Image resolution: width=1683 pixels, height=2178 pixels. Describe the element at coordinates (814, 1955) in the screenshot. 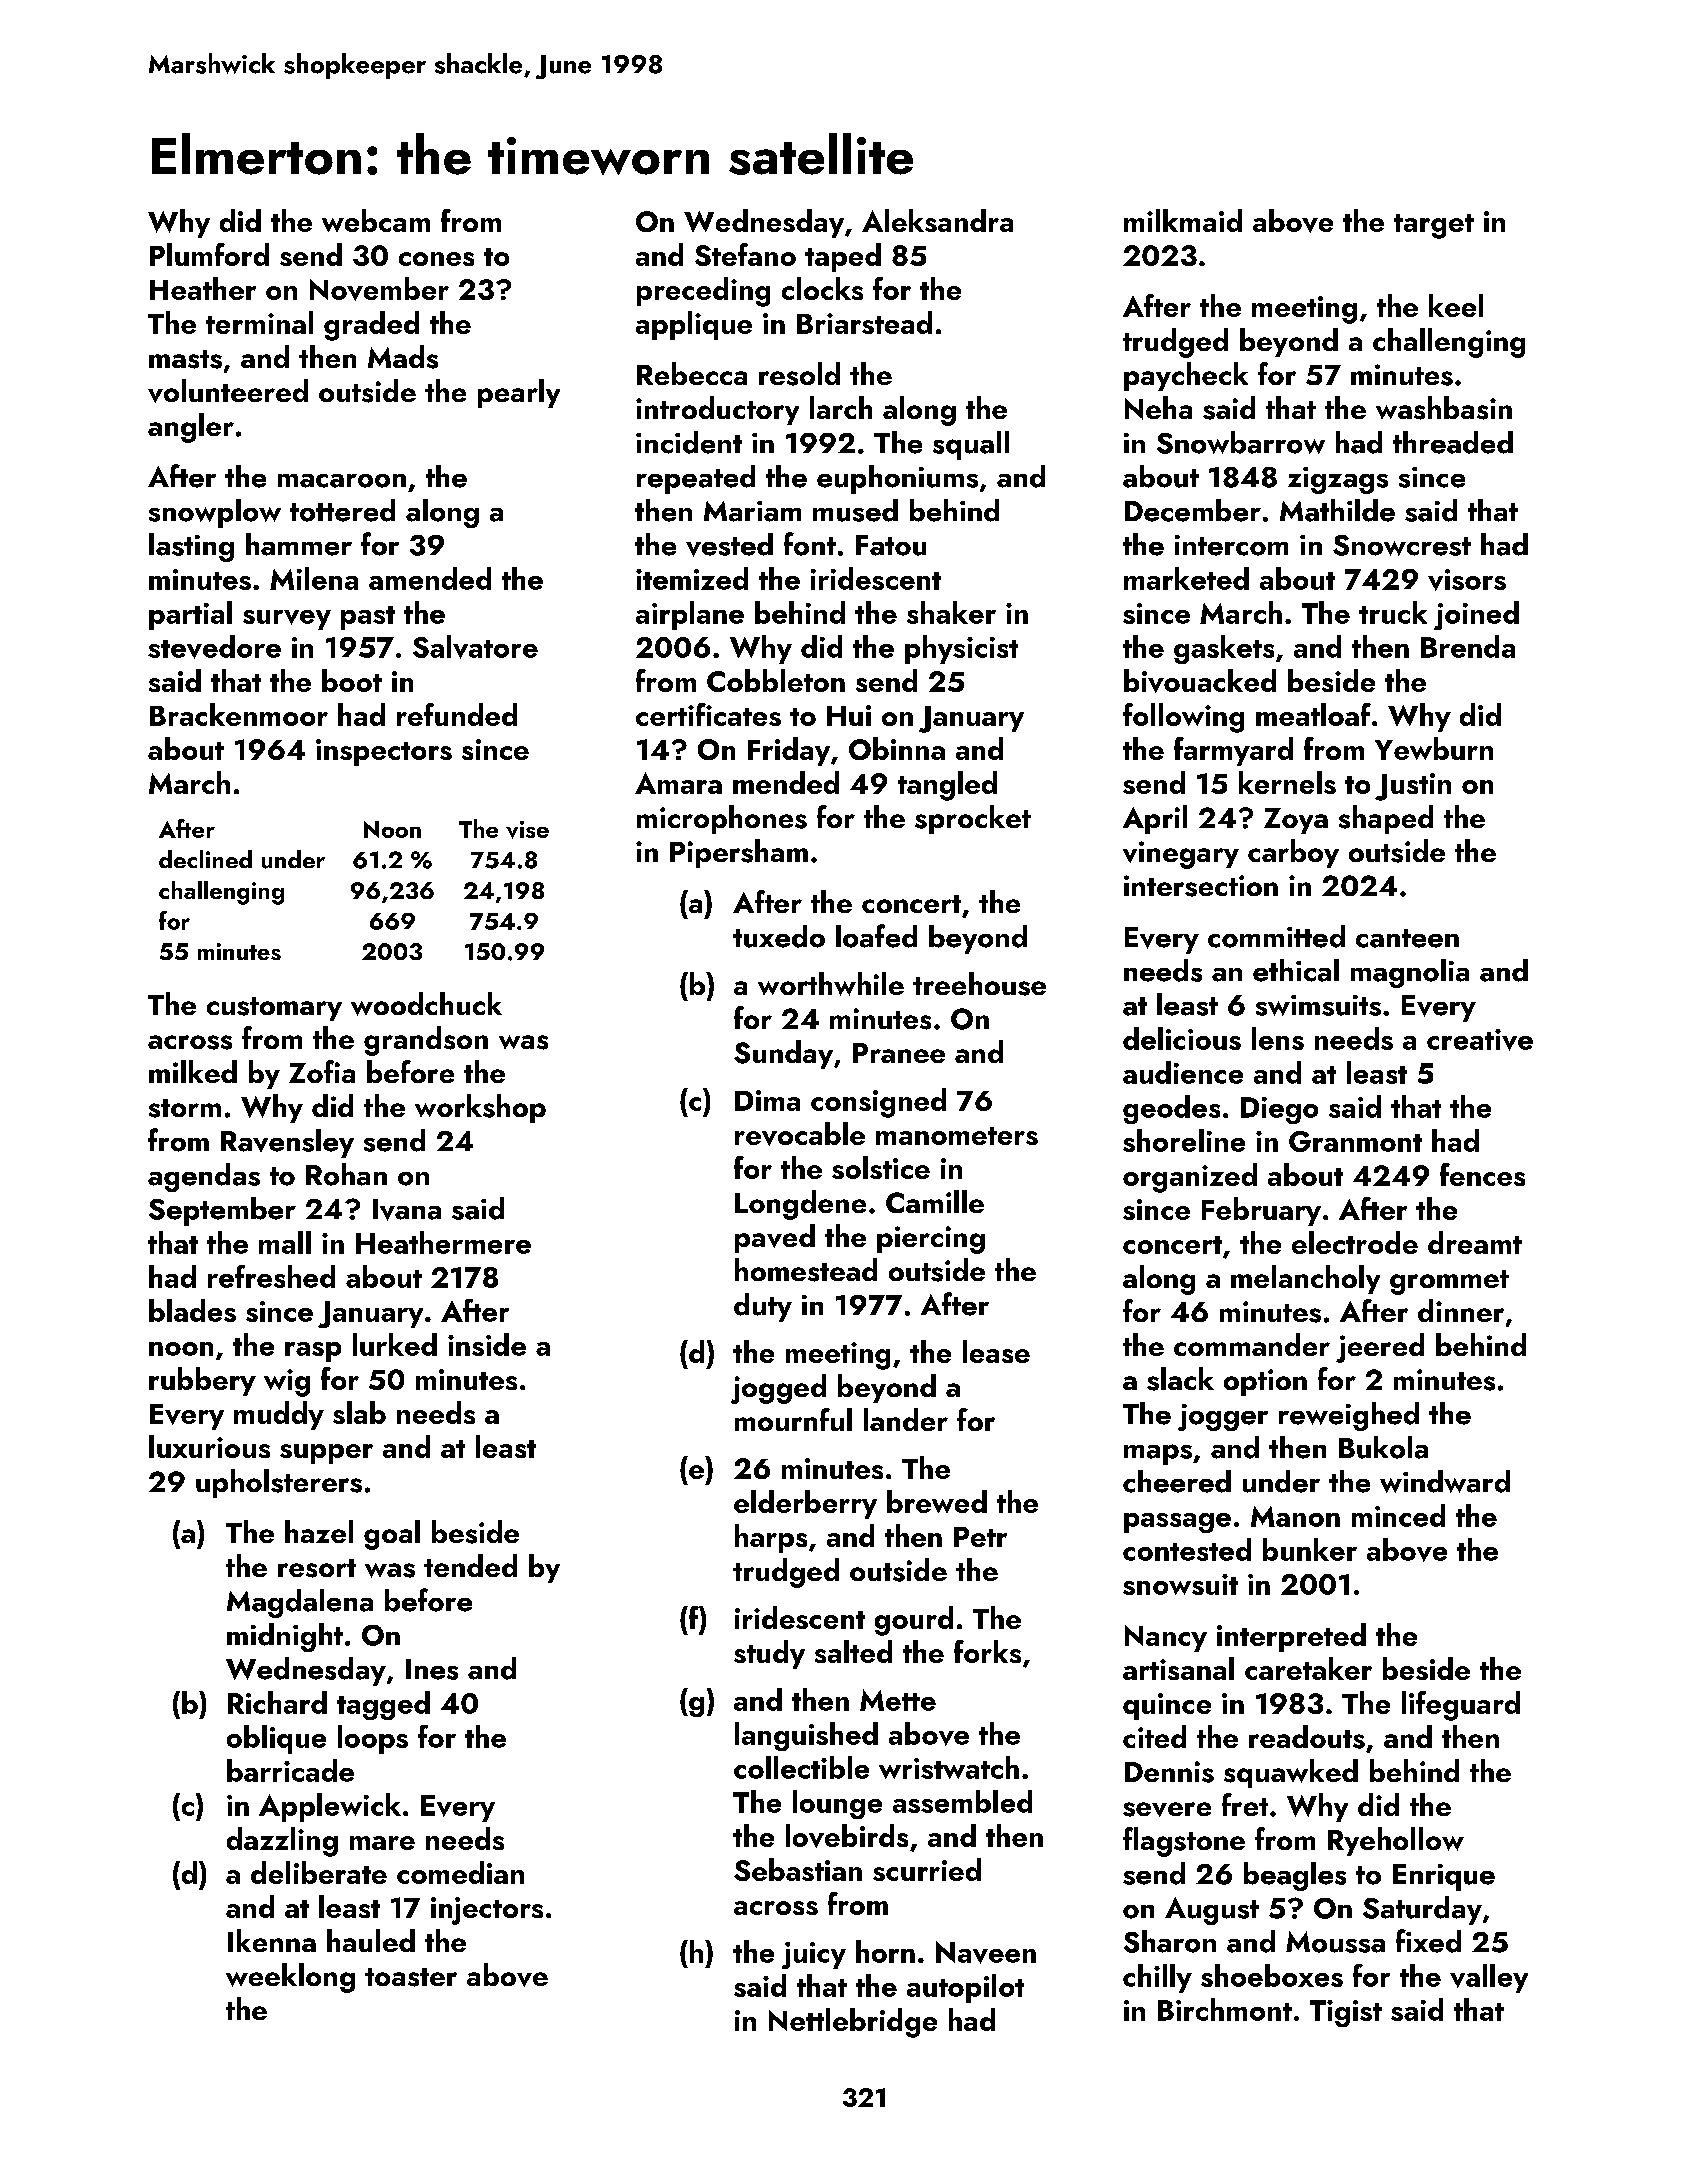

I see `juicy` at that location.
